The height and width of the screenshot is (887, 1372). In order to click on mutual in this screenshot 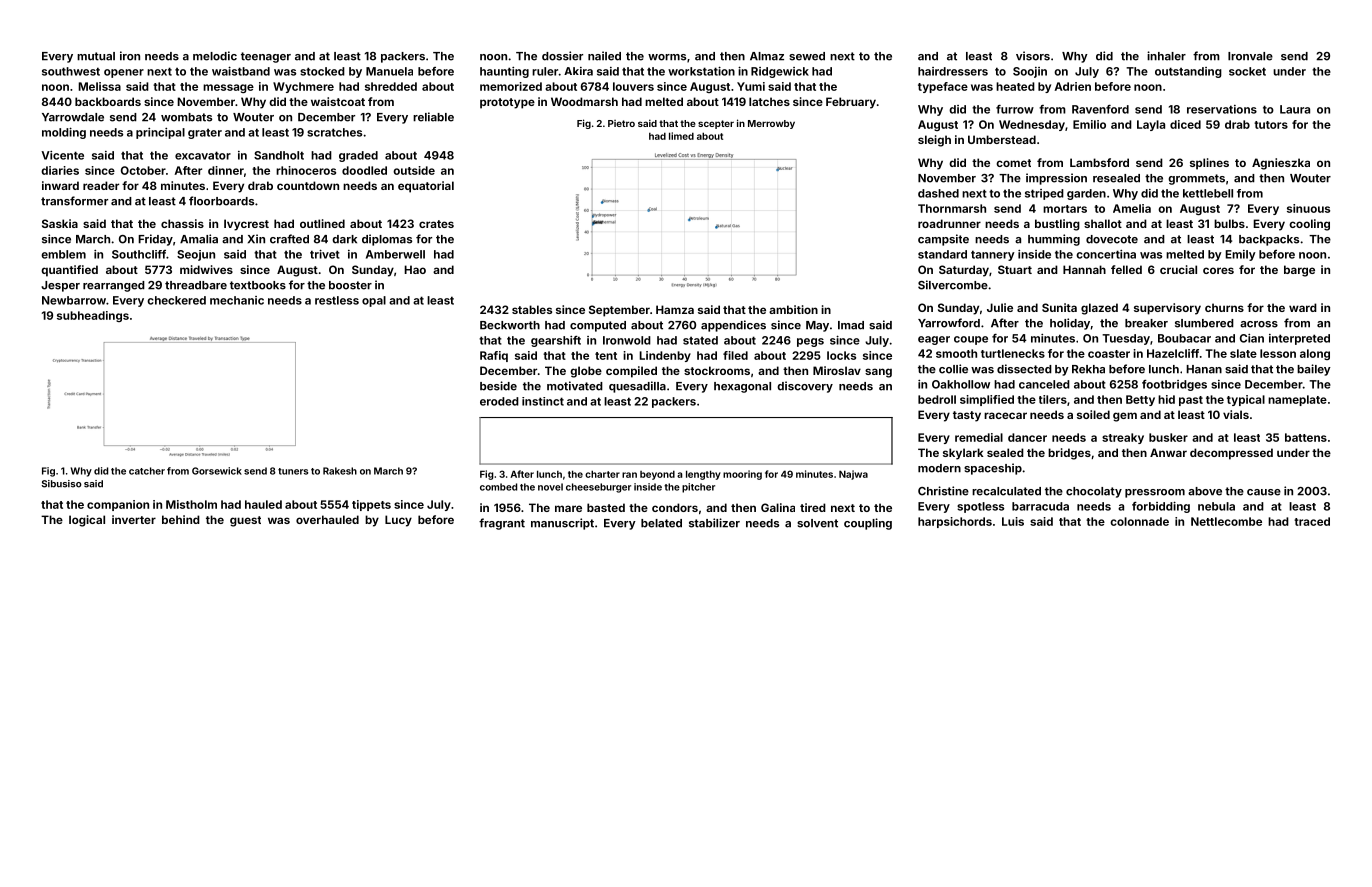, I will do `click(96, 56)`.
